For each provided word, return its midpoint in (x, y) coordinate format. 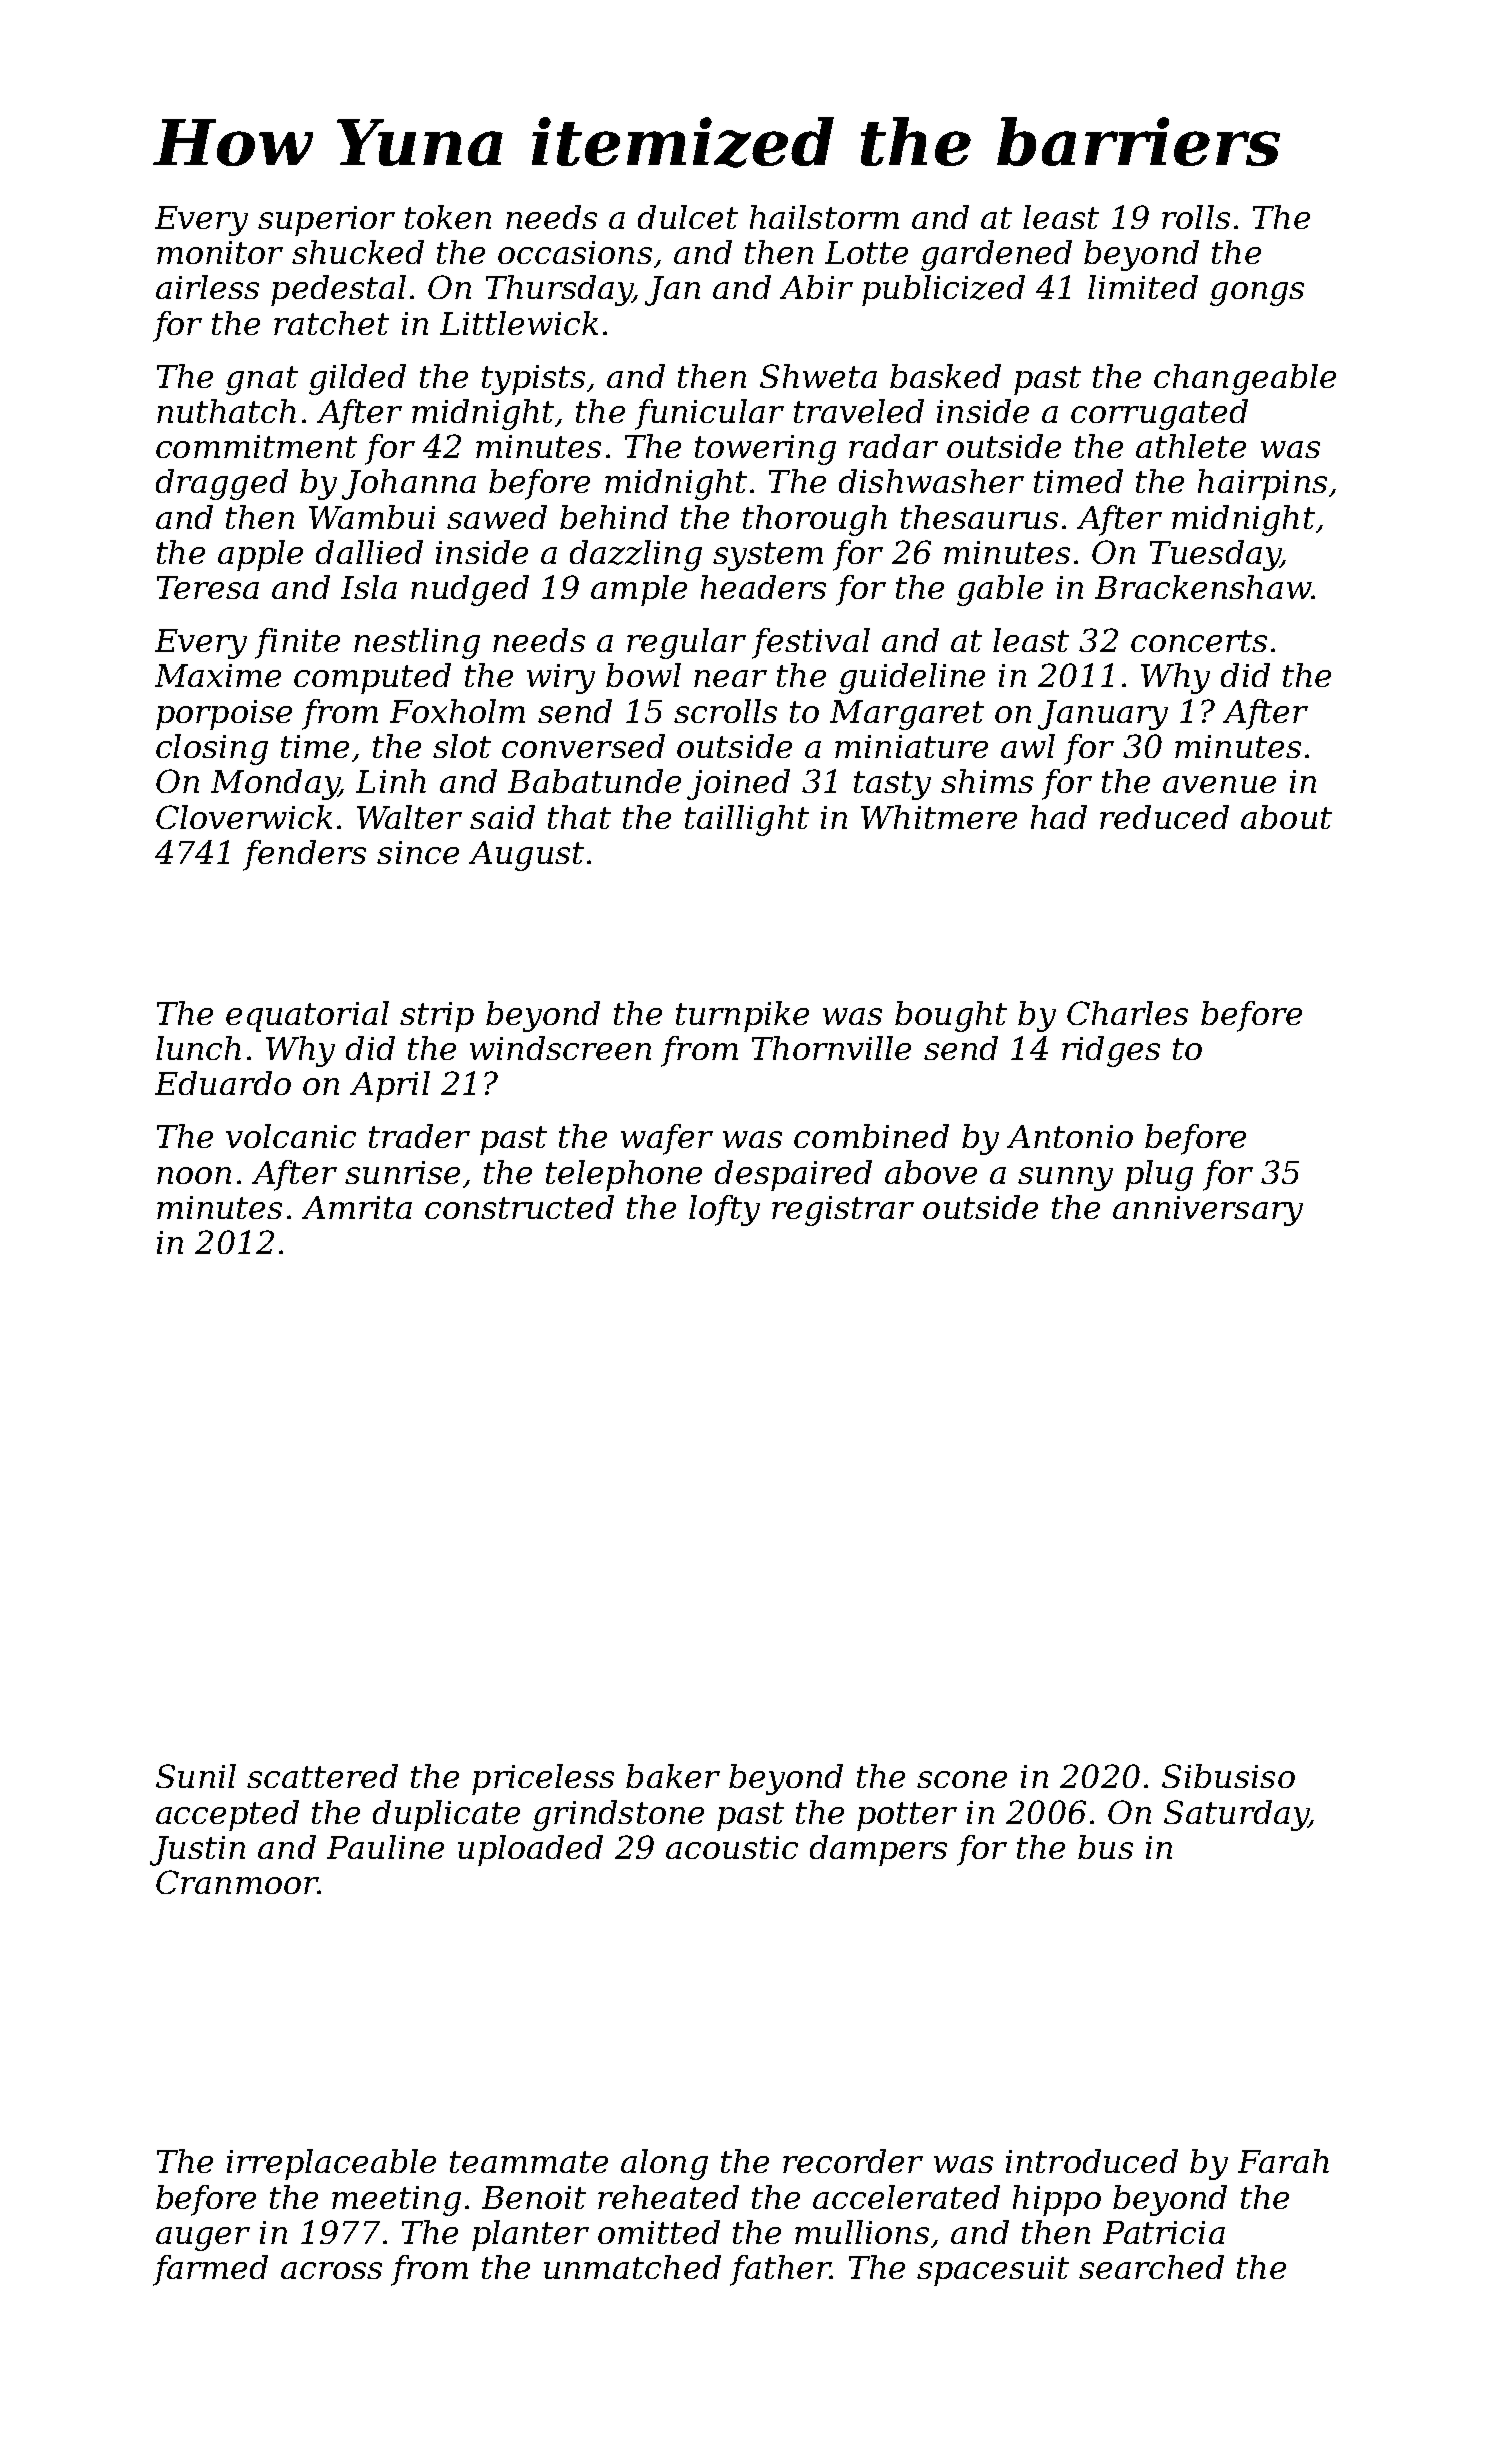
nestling (417, 643)
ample (639, 590)
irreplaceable (331, 2164)
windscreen (560, 1048)
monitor (220, 252)
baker (673, 1776)
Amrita (357, 1207)
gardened (996, 255)
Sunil (196, 1776)
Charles (1127, 1013)
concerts (1199, 641)
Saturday (1236, 1815)
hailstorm (824, 217)
